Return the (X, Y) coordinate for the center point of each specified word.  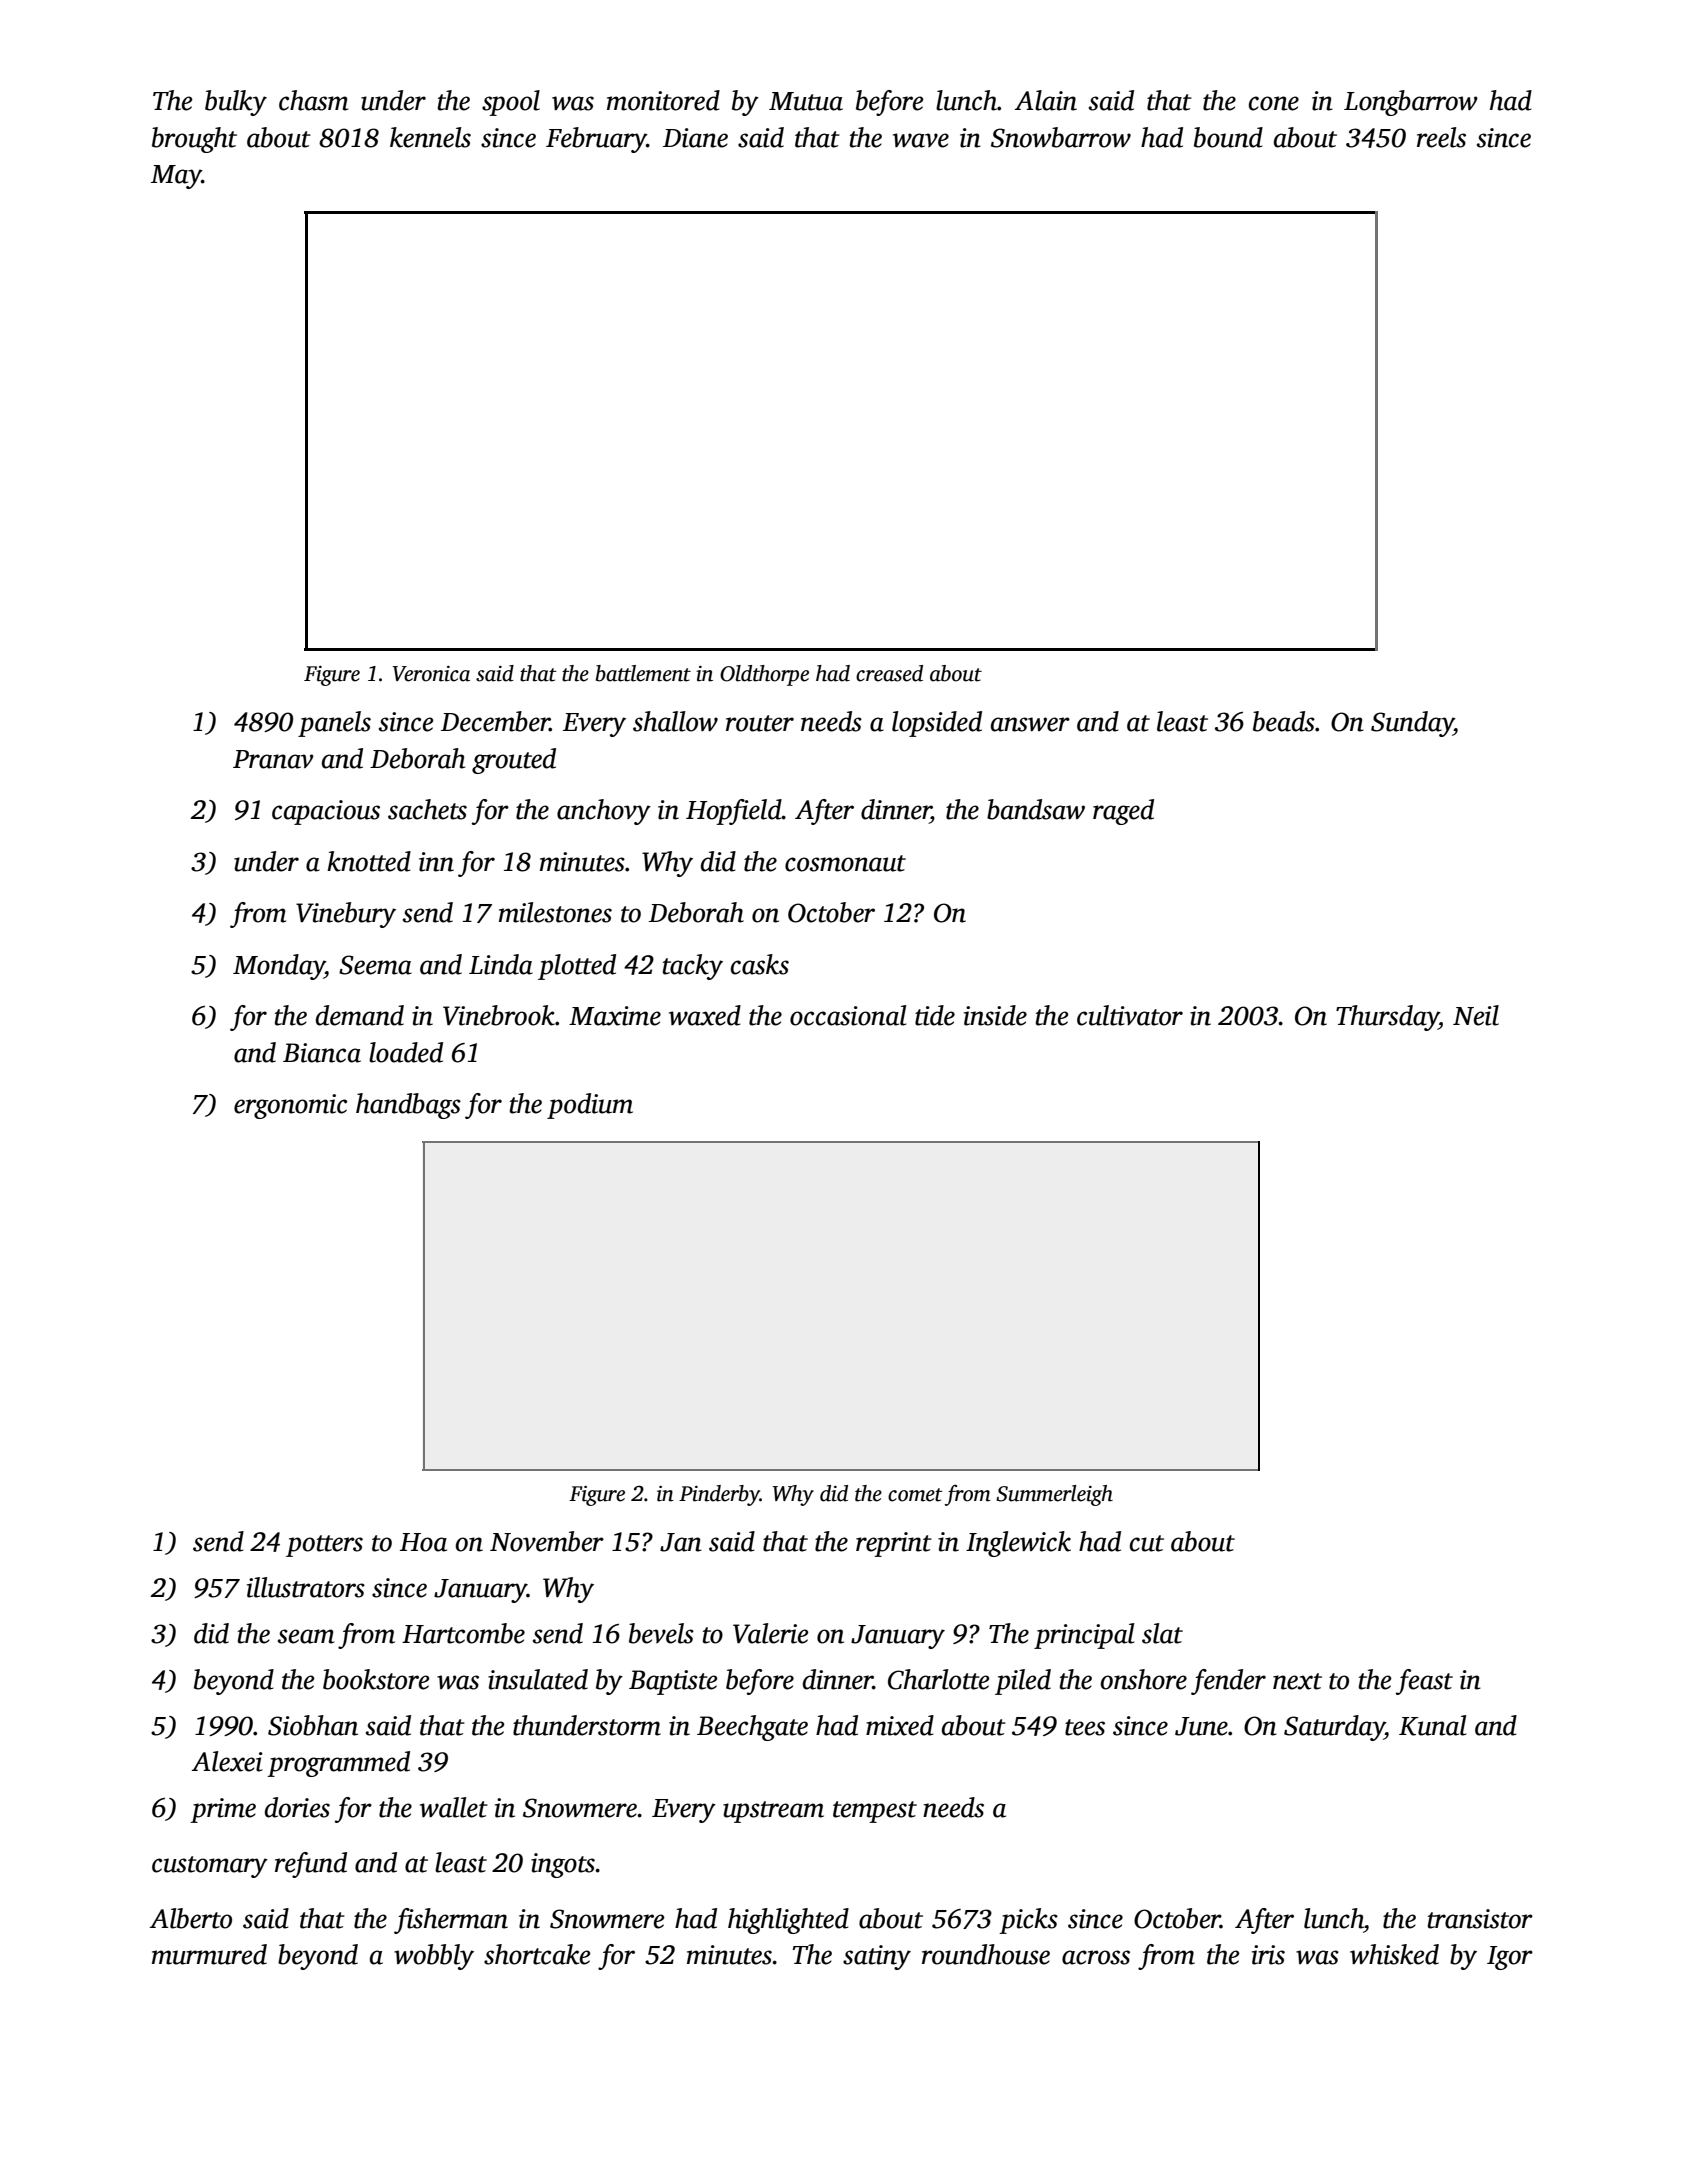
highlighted (788, 1921)
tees (1085, 1727)
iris (1268, 1955)
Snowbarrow (1061, 137)
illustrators (306, 1587)
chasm (313, 100)
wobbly (434, 1957)
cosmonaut (845, 863)
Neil (1476, 1015)
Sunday (1412, 724)
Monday (279, 967)
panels (334, 724)
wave (921, 140)
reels (1441, 137)
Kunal (1432, 1725)
